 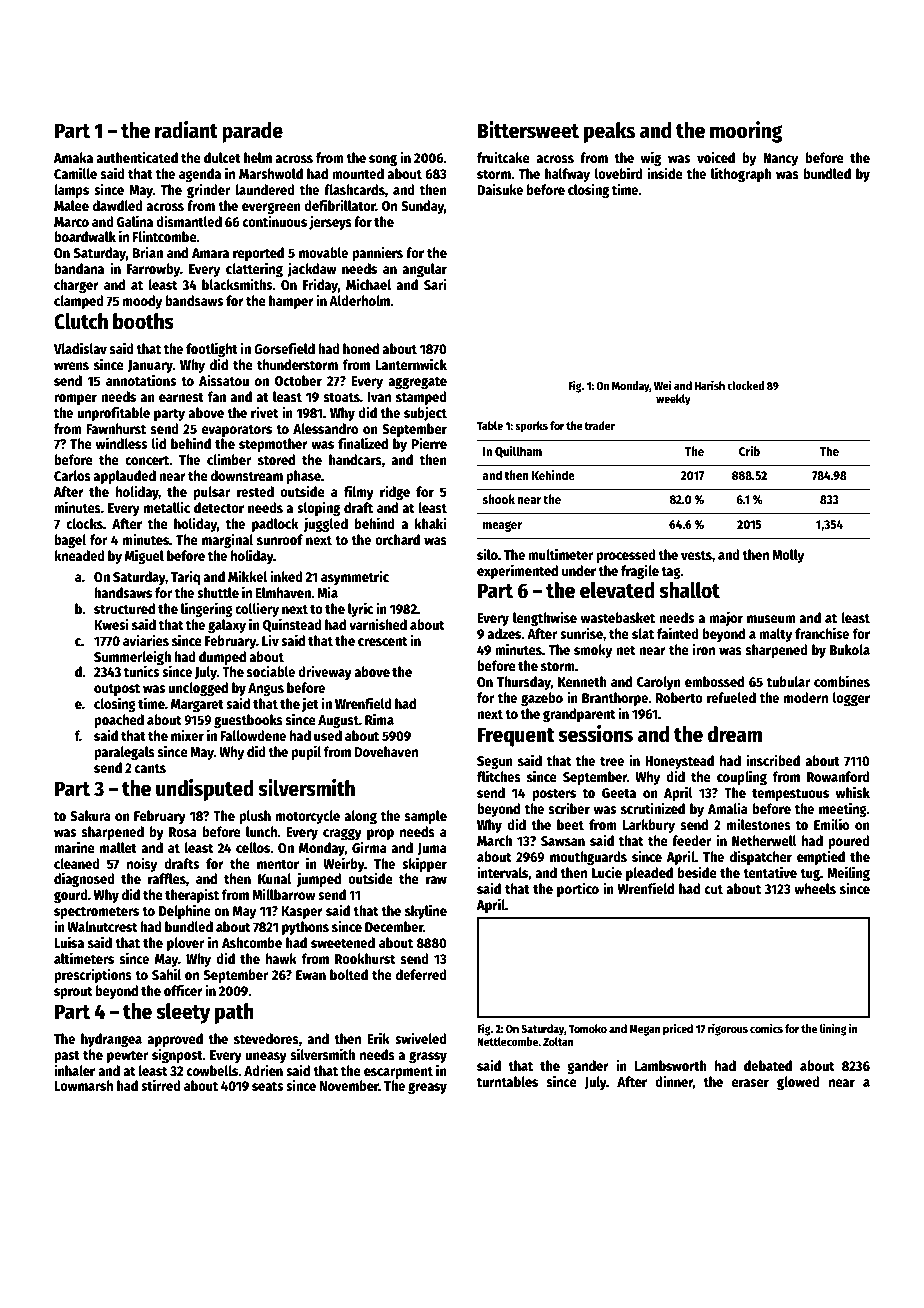 I want to click on parade, so click(x=252, y=132).
